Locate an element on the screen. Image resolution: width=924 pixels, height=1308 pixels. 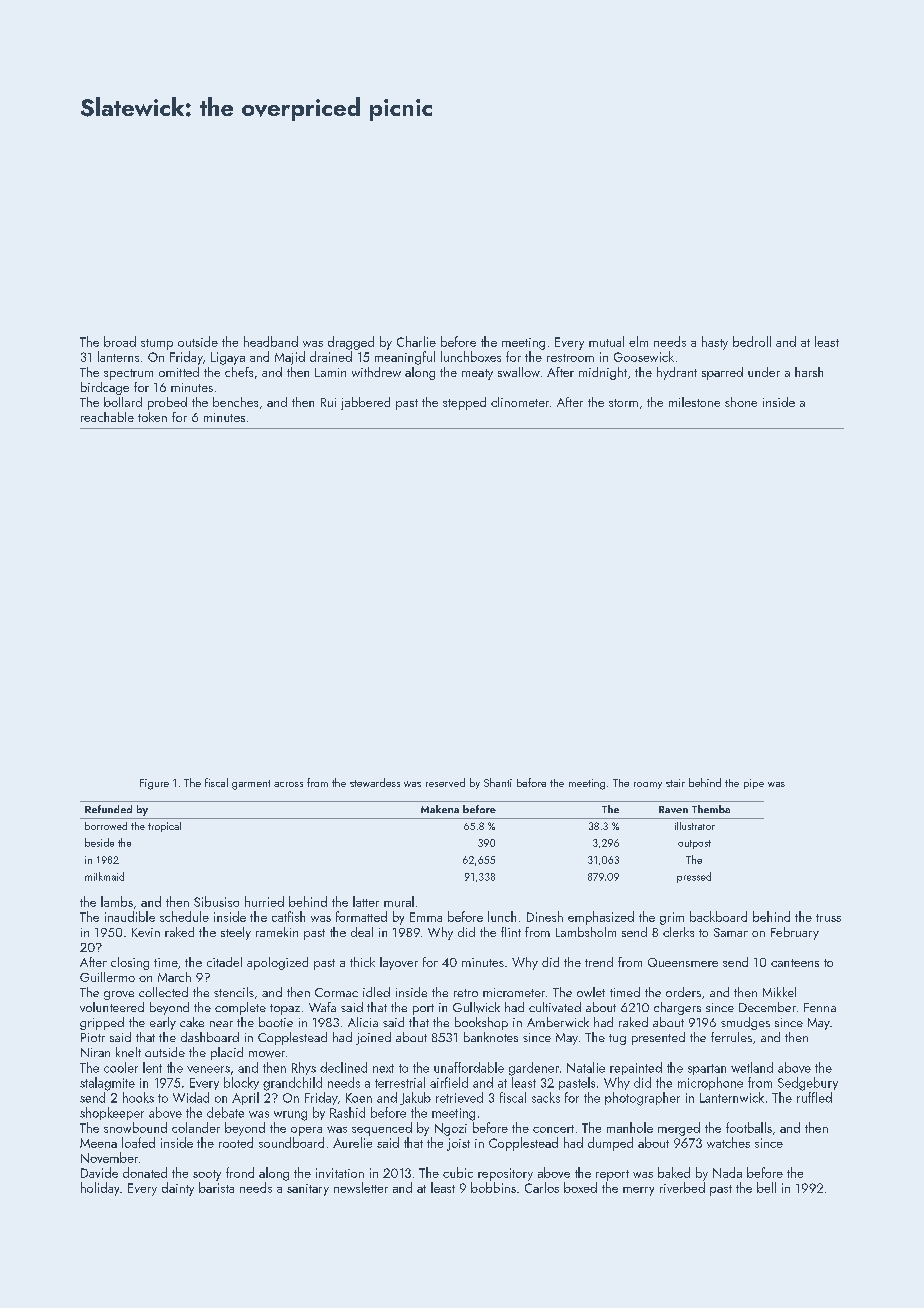
storm is located at coordinates (623, 403).
